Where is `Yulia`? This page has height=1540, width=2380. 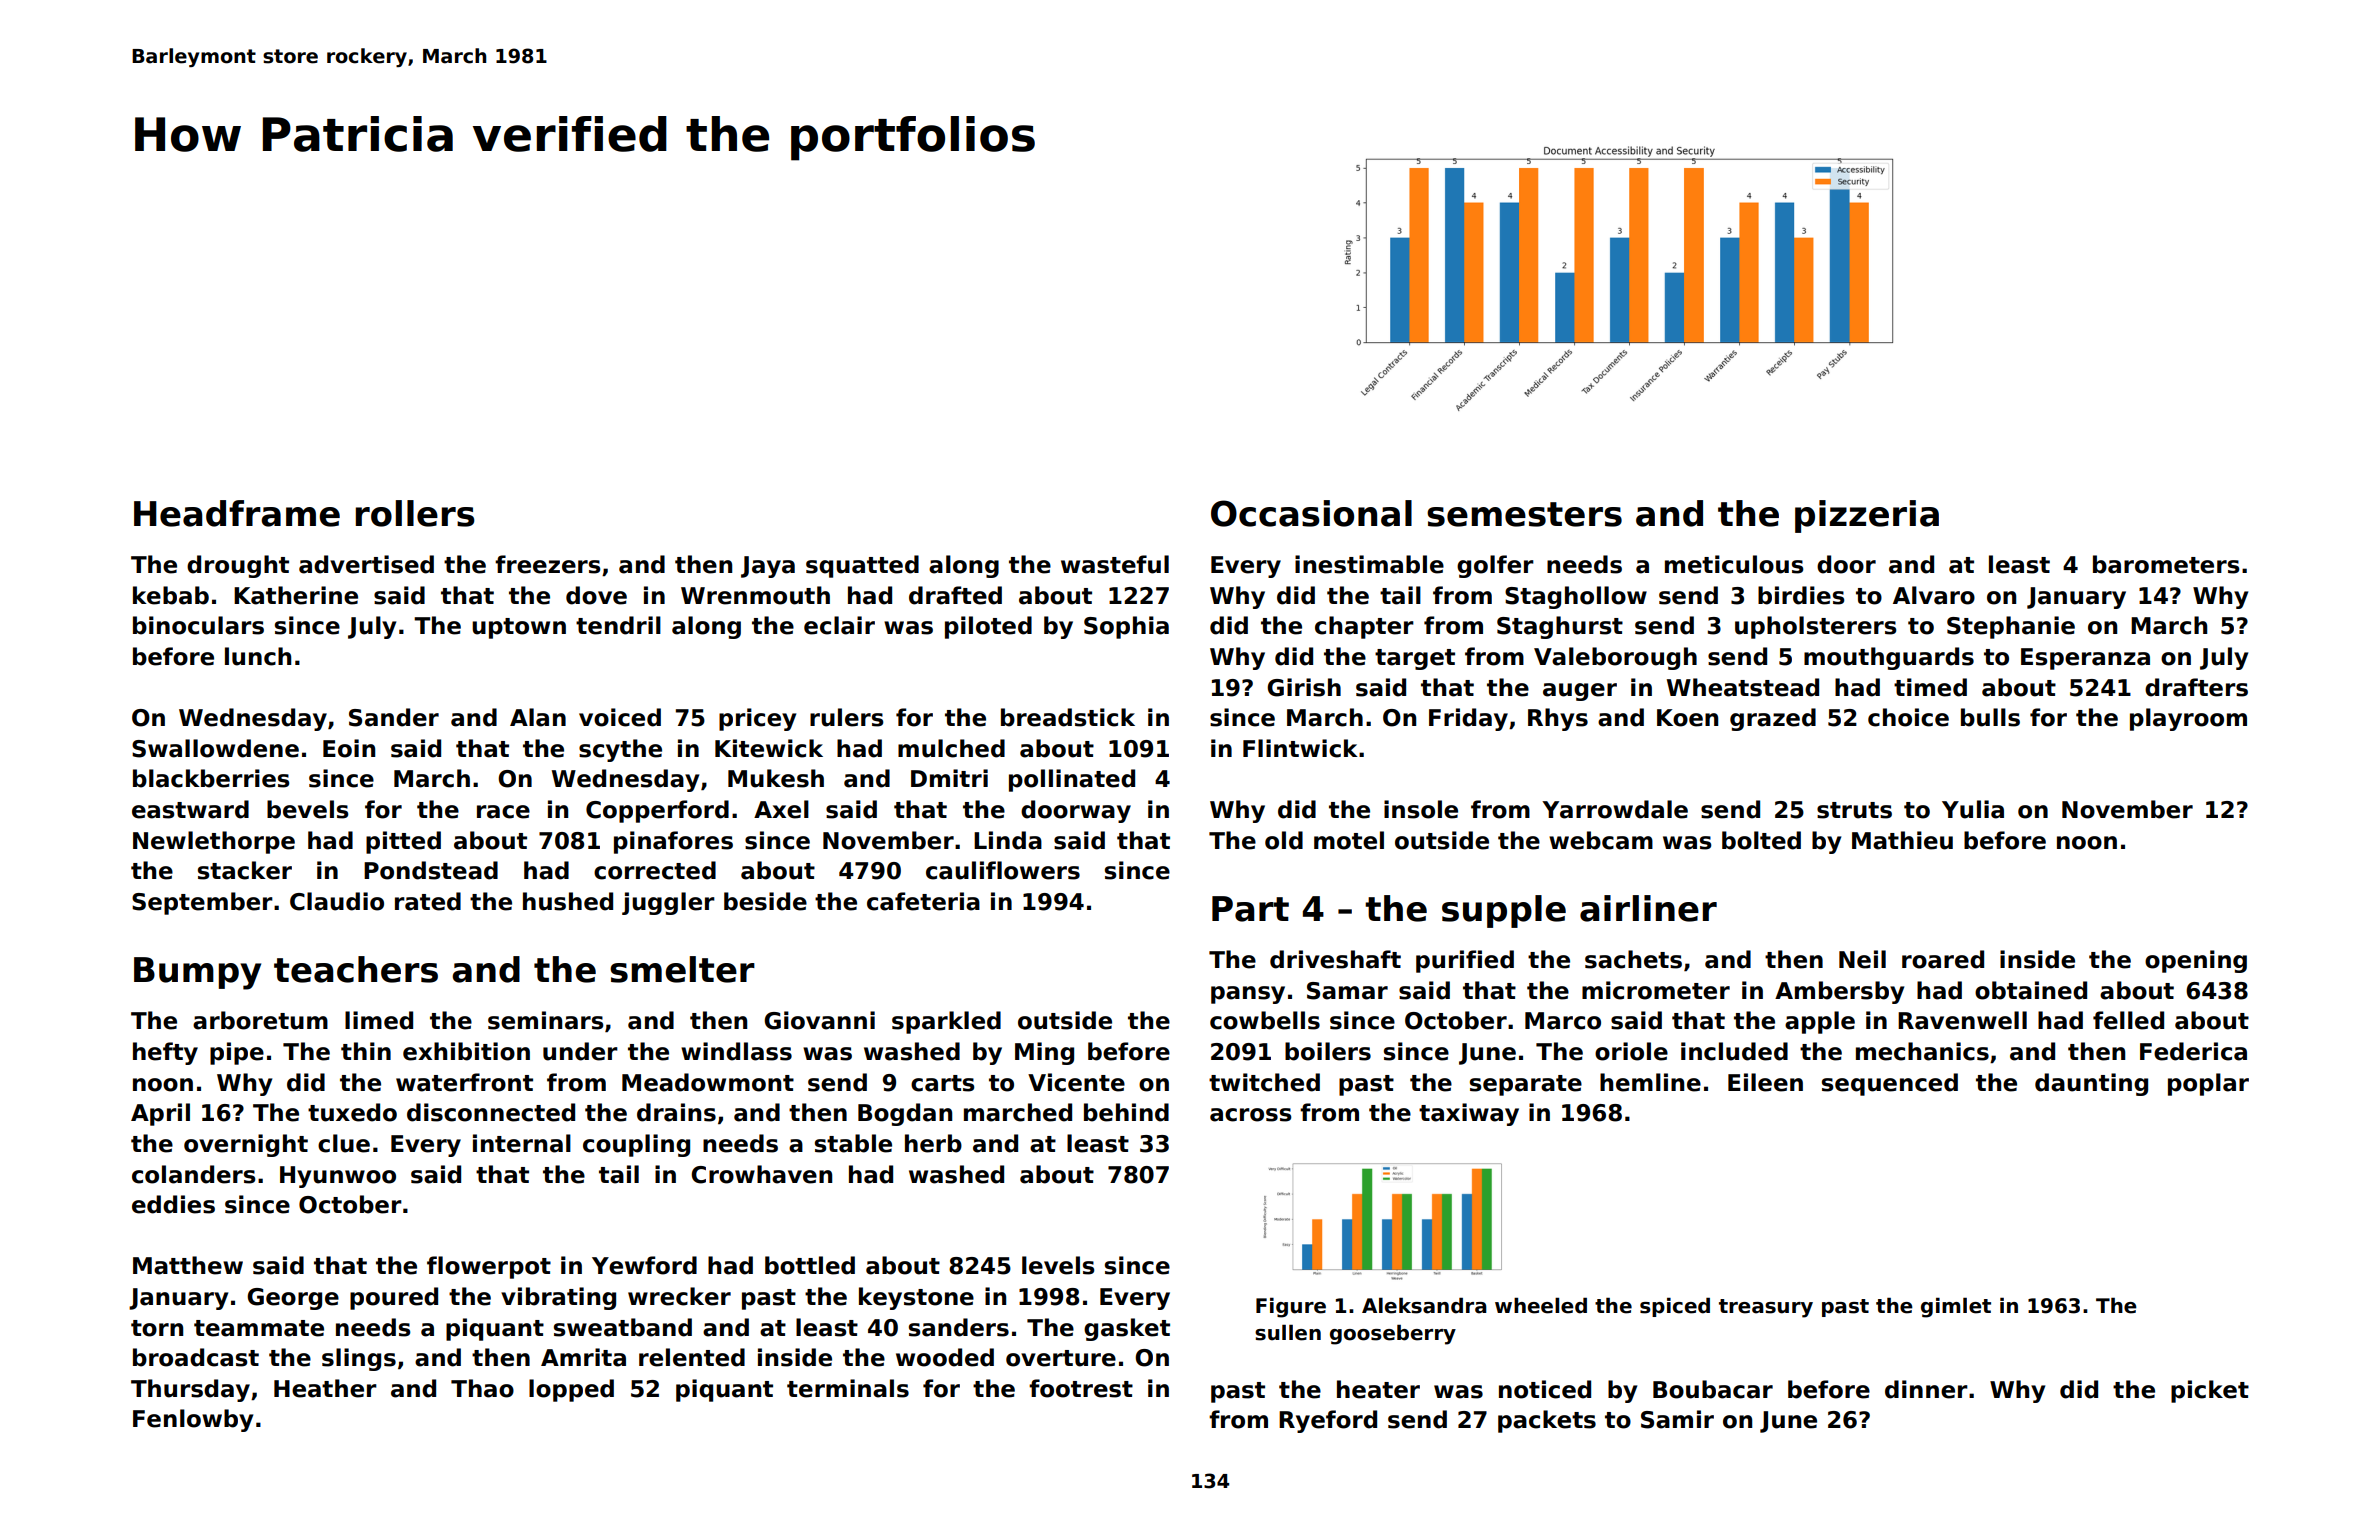 Yulia is located at coordinates (1973, 809).
